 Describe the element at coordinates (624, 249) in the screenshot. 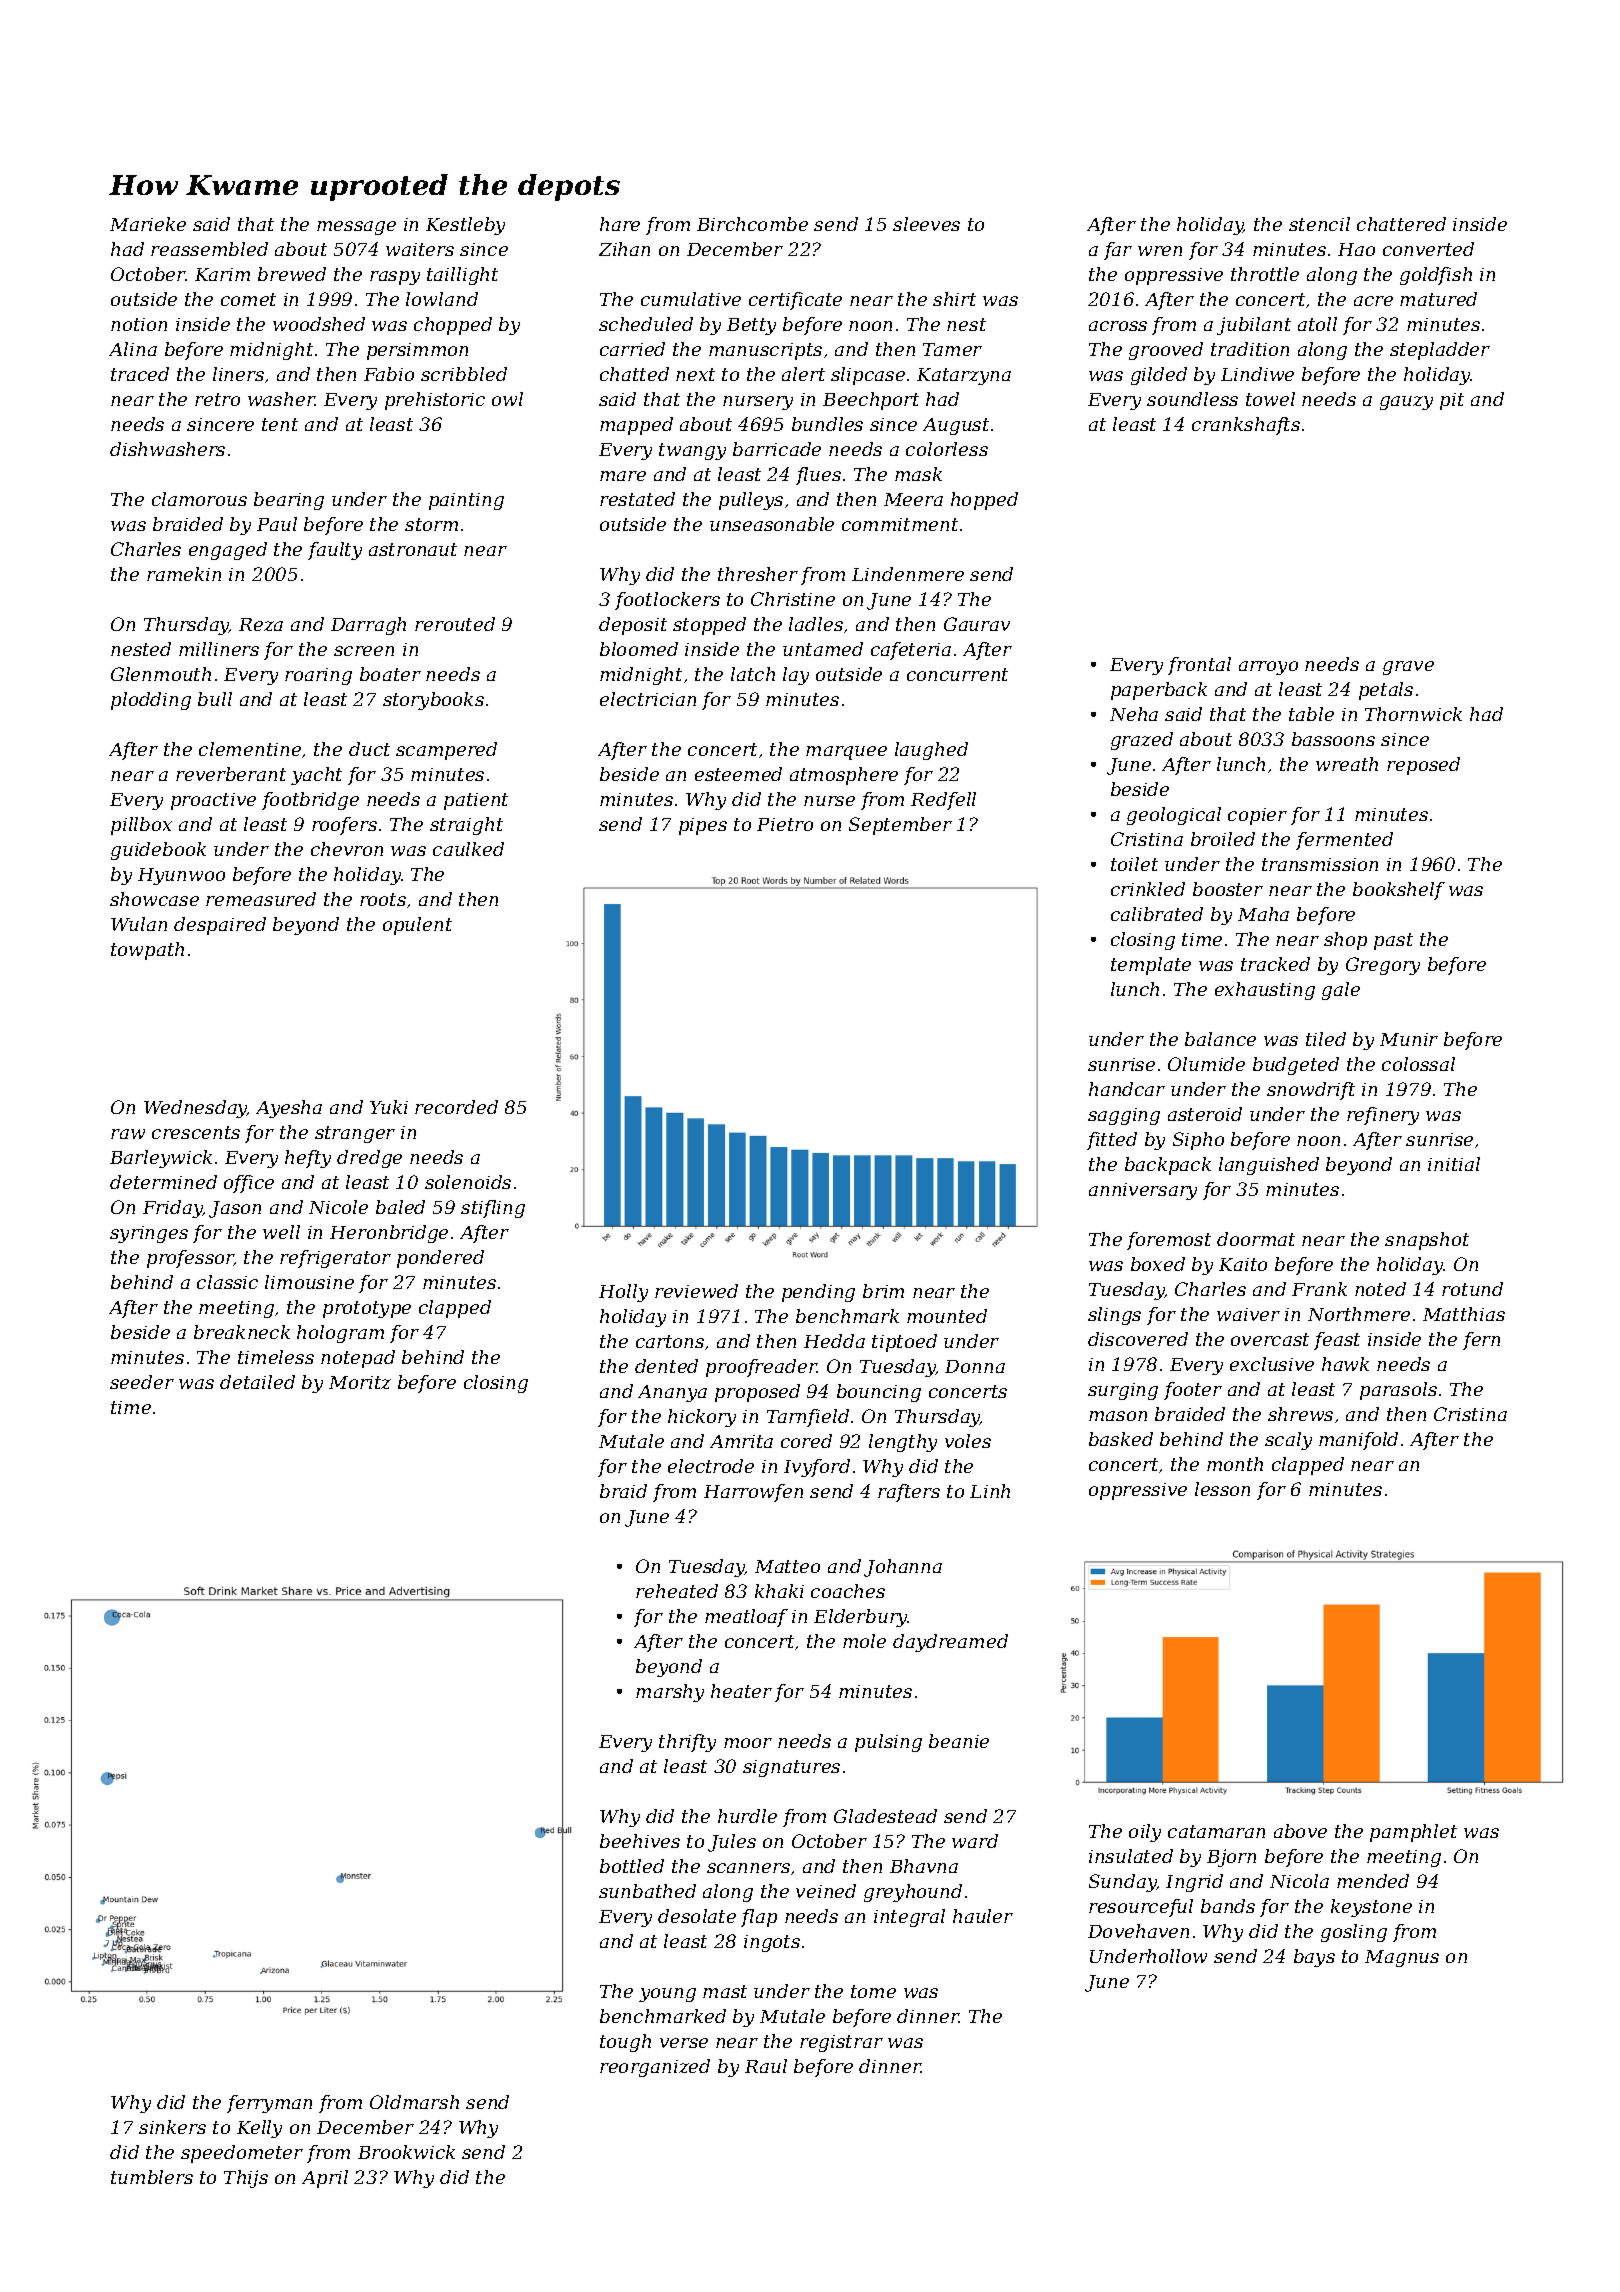

I see `Zihan` at that location.
